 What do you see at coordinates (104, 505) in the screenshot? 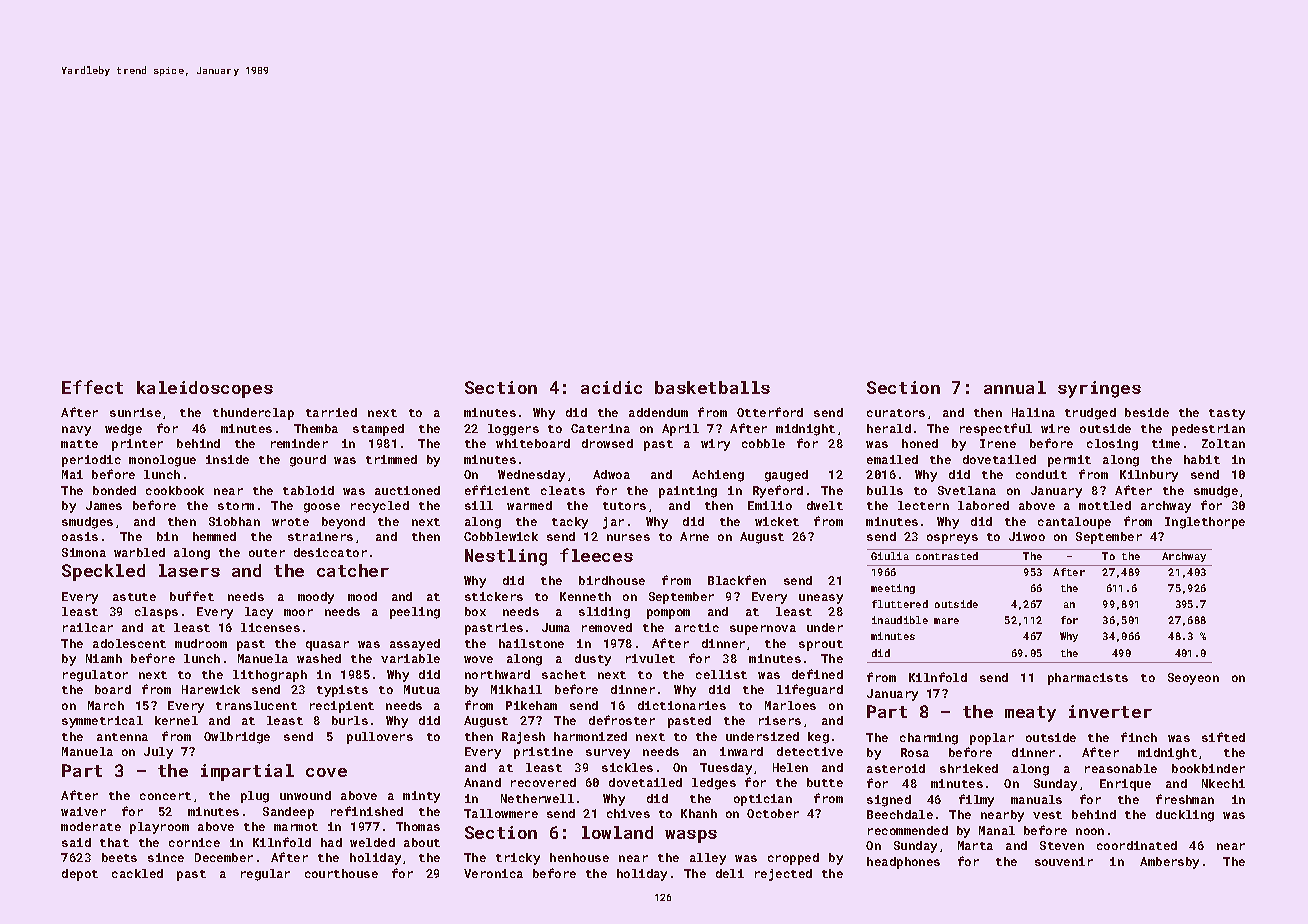
I see `James` at bounding box center [104, 505].
